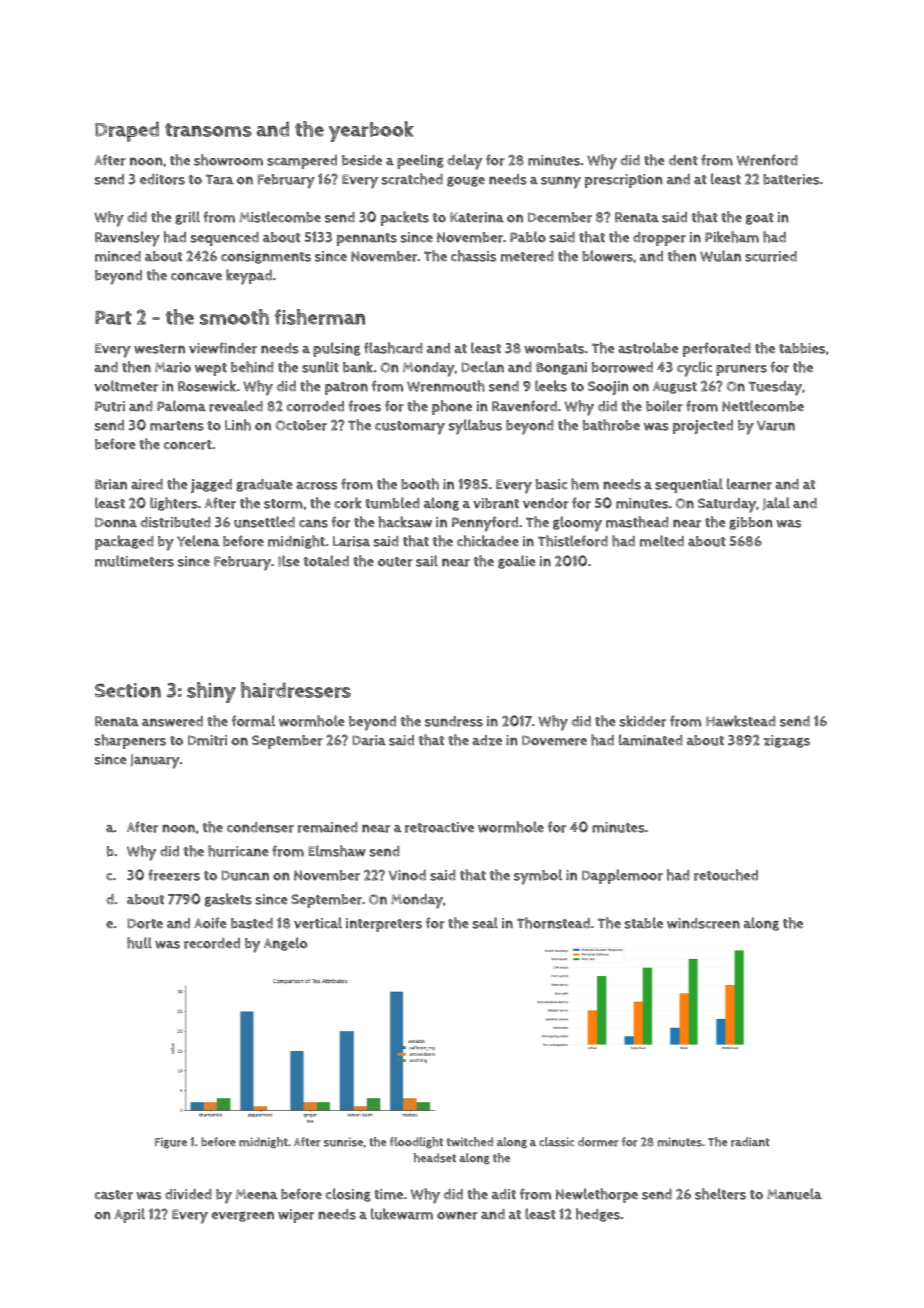 This screenshot has width=924, height=1308. I want to click on keypad, so click(249, 277).
